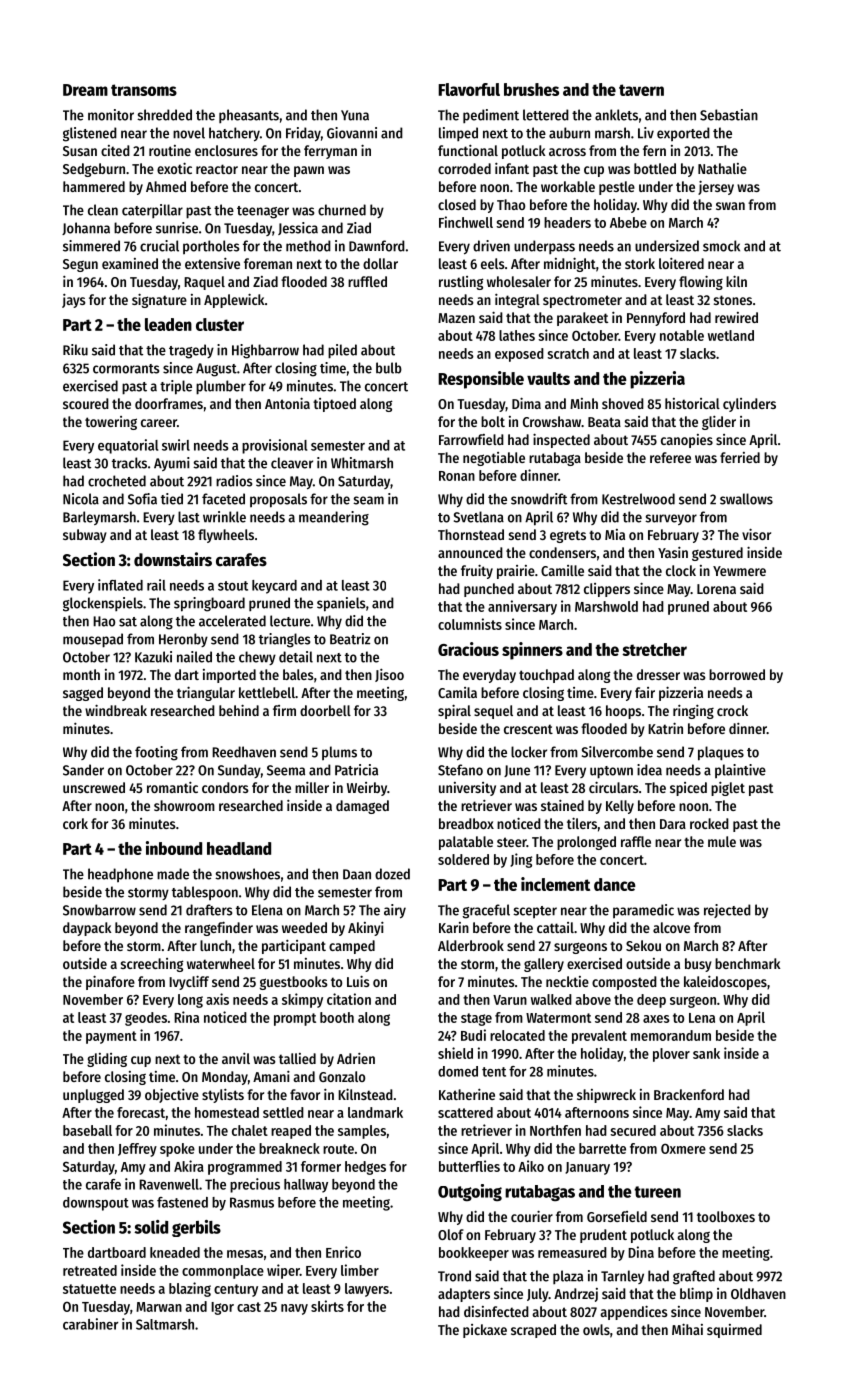 This document has width=849, height=1400. Describe the element at coordinates (239, 848) in the document. I see `headland` at that location.
